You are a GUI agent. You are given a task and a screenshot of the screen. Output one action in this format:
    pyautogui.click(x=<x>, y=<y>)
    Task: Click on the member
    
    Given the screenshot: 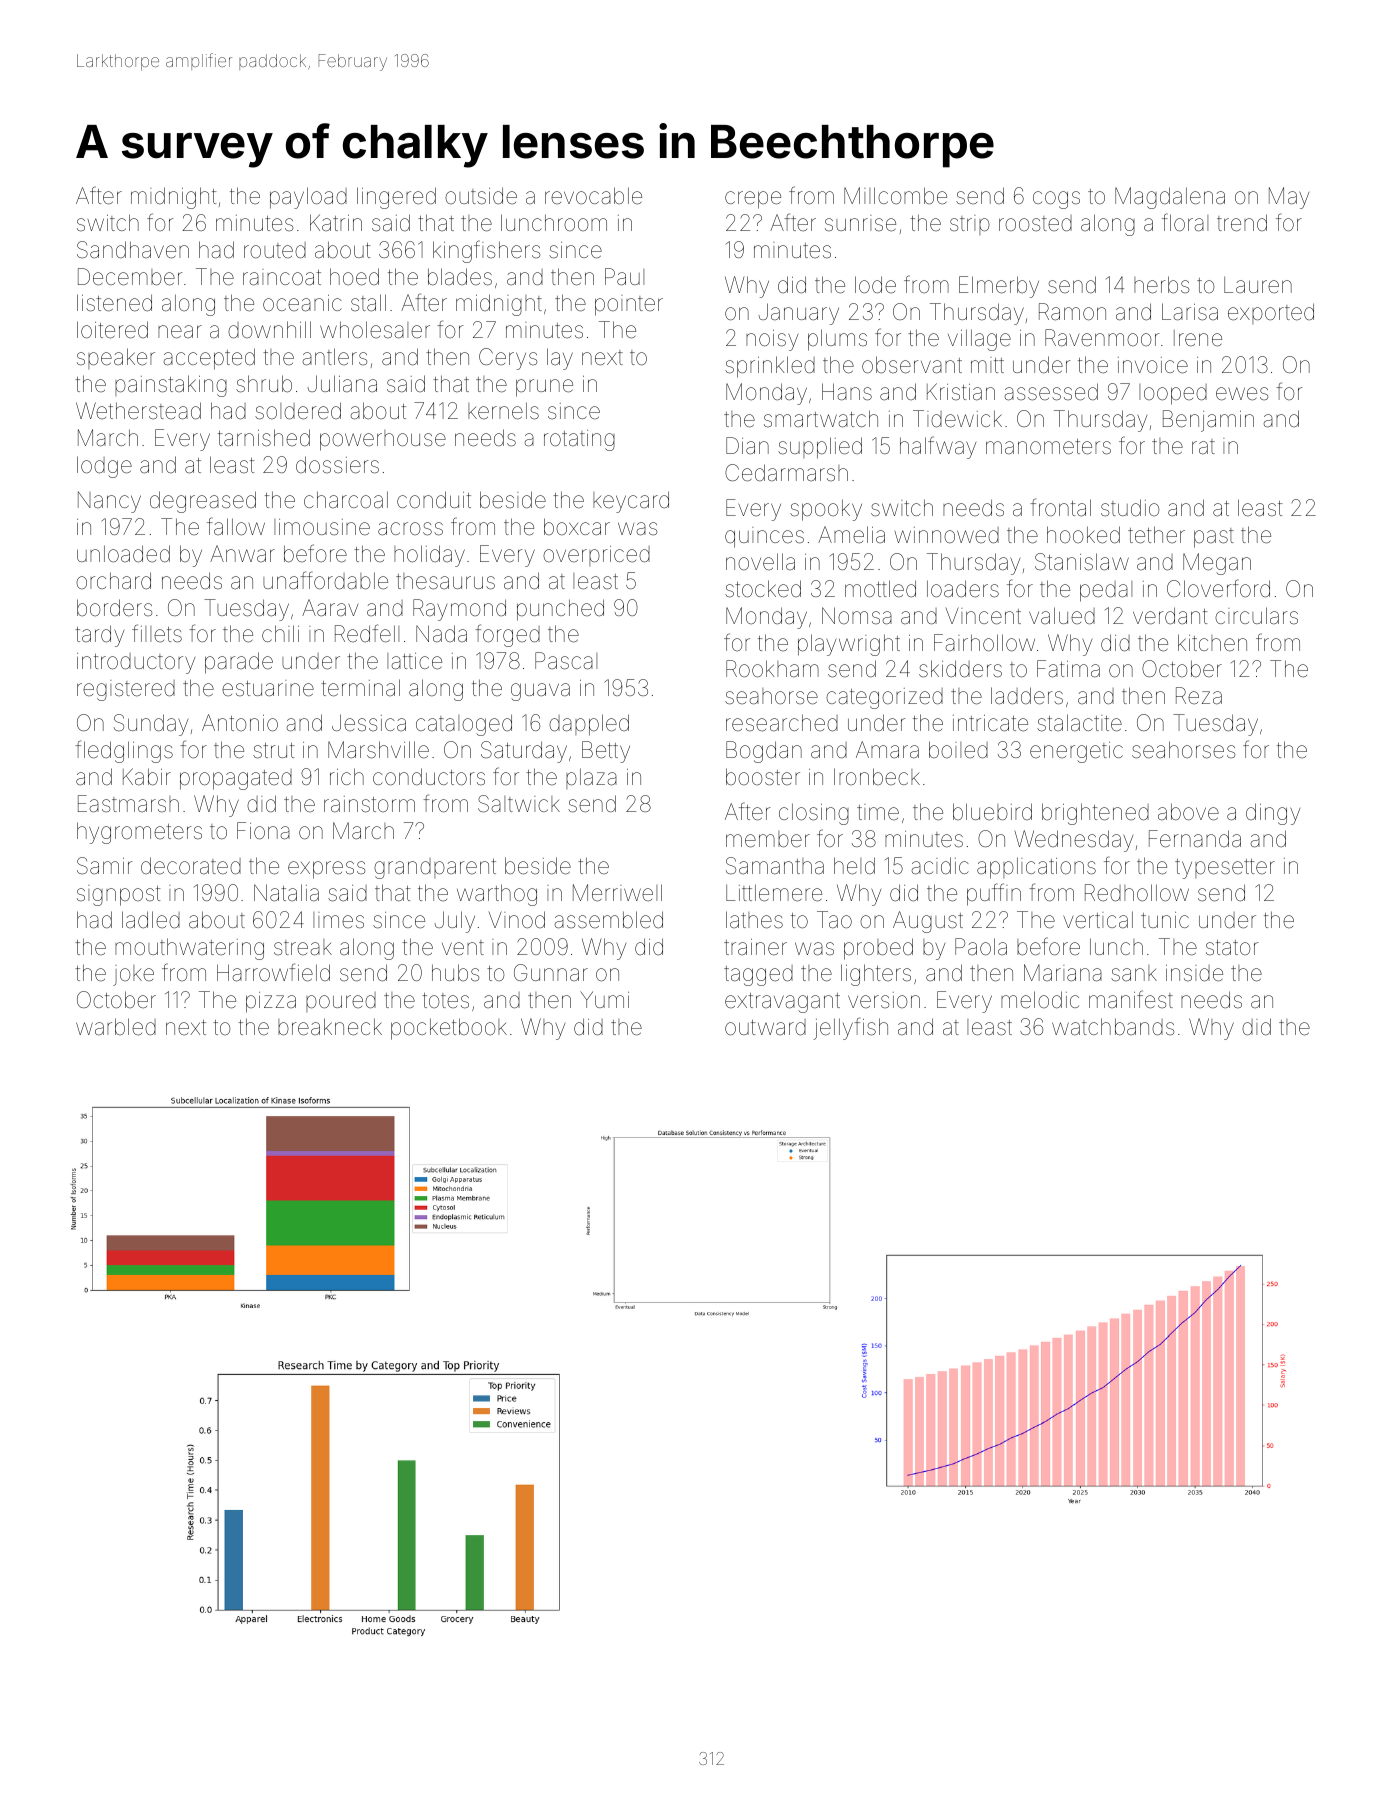 What is the action you would take?
    pyautogui.click(x=768, y=839)
